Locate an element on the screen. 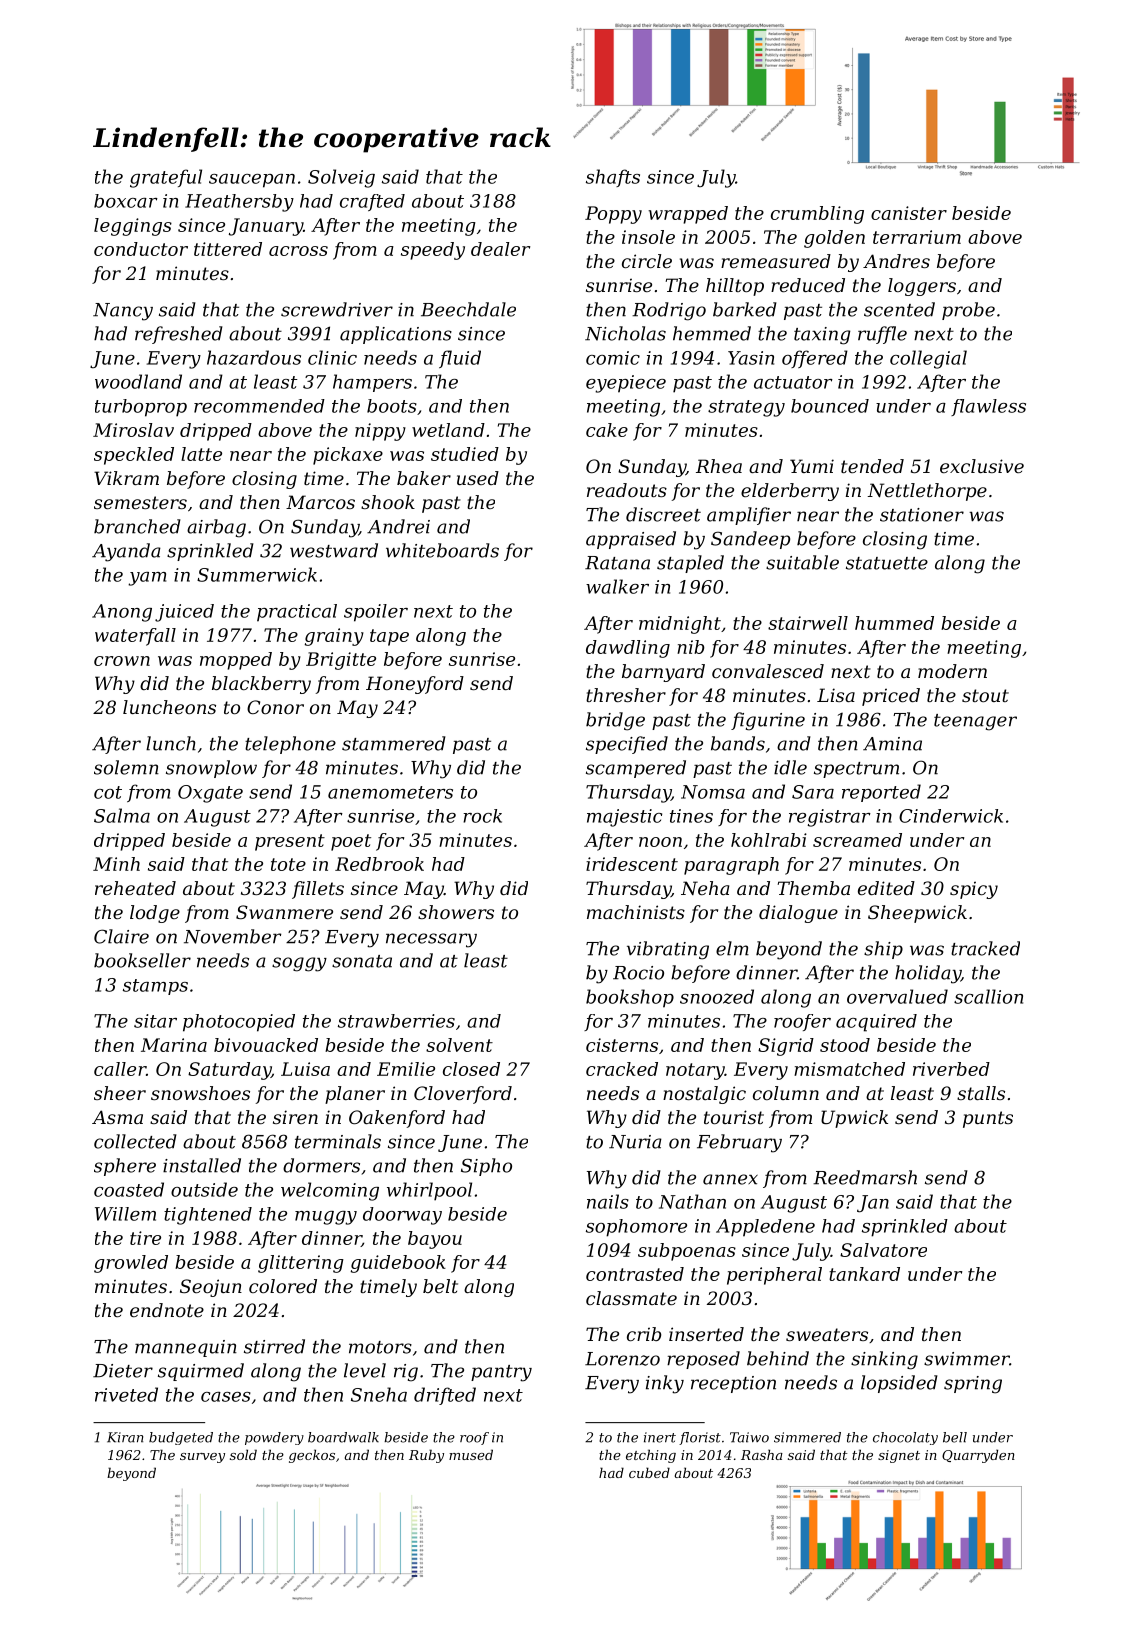  geckos is located at coordinates (312, 1456).
